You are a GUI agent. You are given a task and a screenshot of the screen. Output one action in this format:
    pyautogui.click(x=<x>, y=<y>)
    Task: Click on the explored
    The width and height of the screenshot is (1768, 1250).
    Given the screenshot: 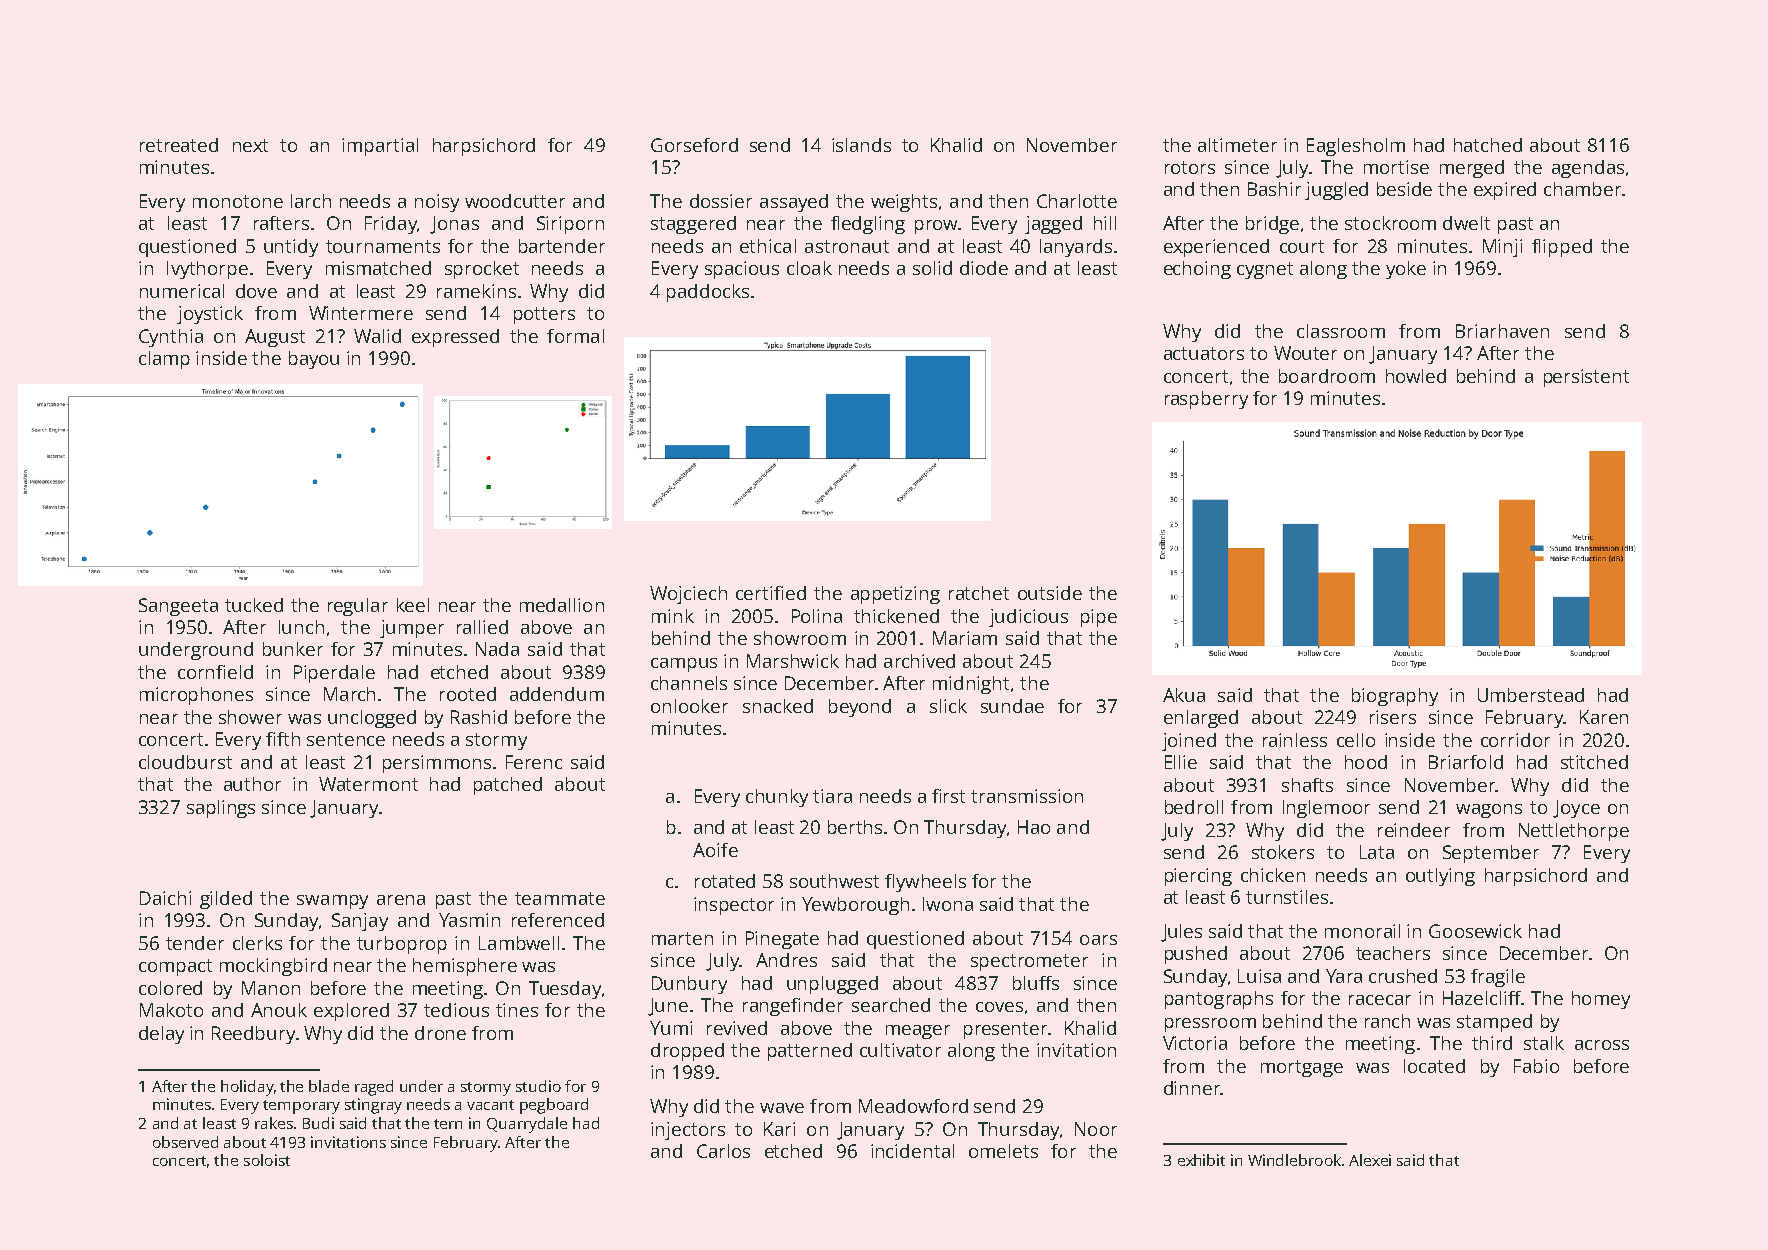 What is the action you would take?
    pyautogui.click(x=351, y=1012)
